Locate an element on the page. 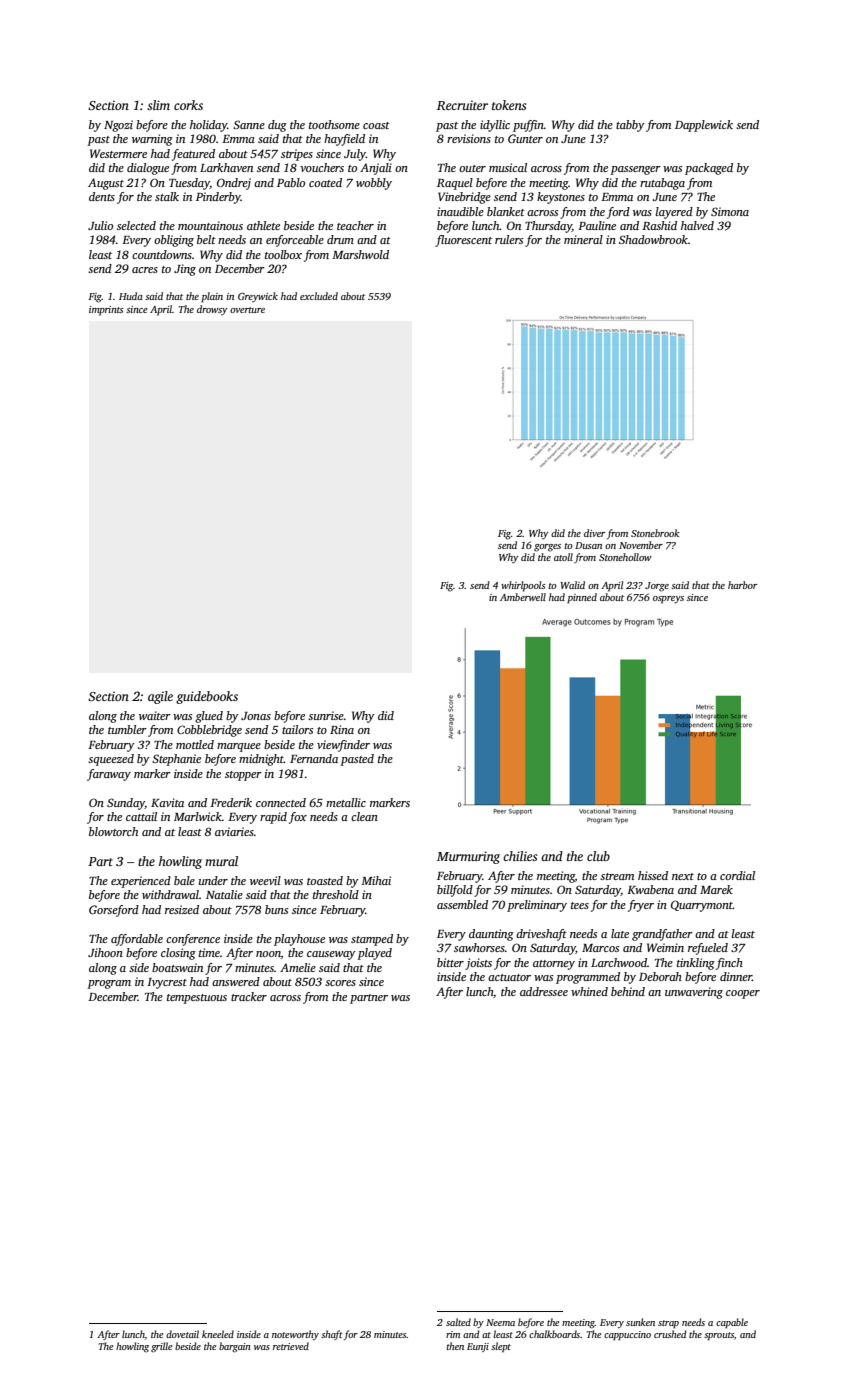 The image size is (849, 1400). Recruiter is located at coordinates (462, 105).
